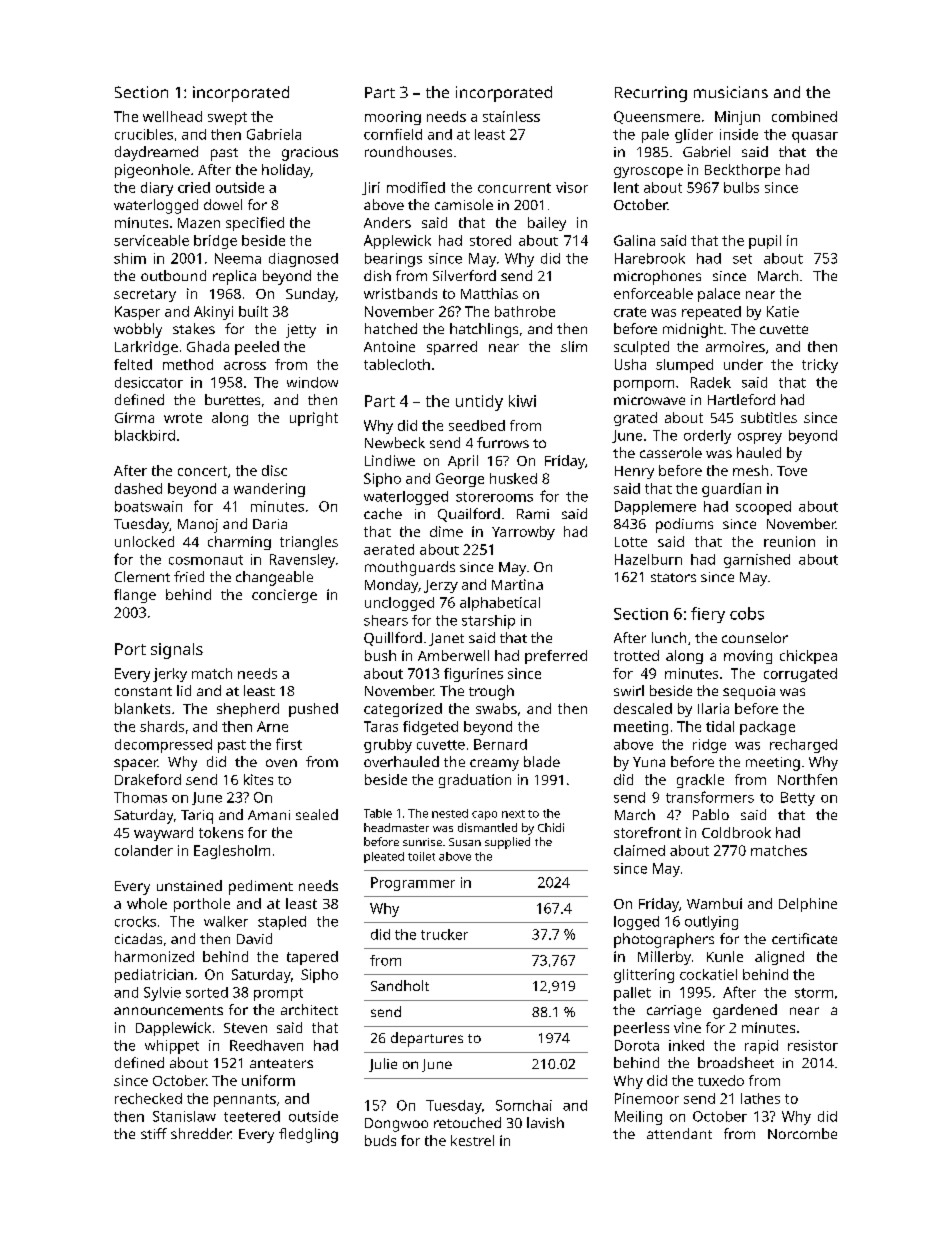  Describe the element at coordinates (524, 1105) in the screenshot. I see `Somchai` at that location.
